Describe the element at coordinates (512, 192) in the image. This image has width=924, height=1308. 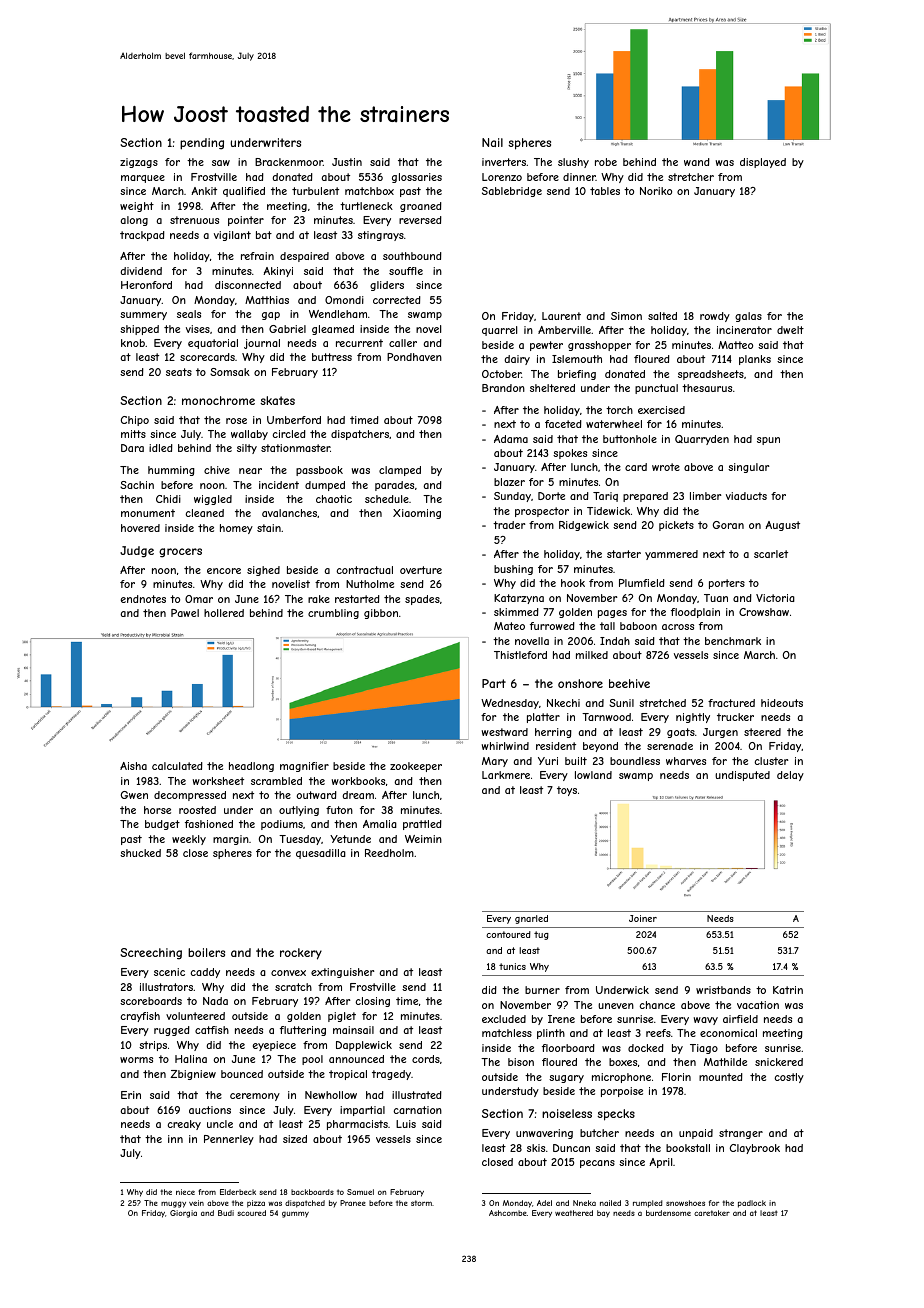
I see `Sablebridge` at that location.
